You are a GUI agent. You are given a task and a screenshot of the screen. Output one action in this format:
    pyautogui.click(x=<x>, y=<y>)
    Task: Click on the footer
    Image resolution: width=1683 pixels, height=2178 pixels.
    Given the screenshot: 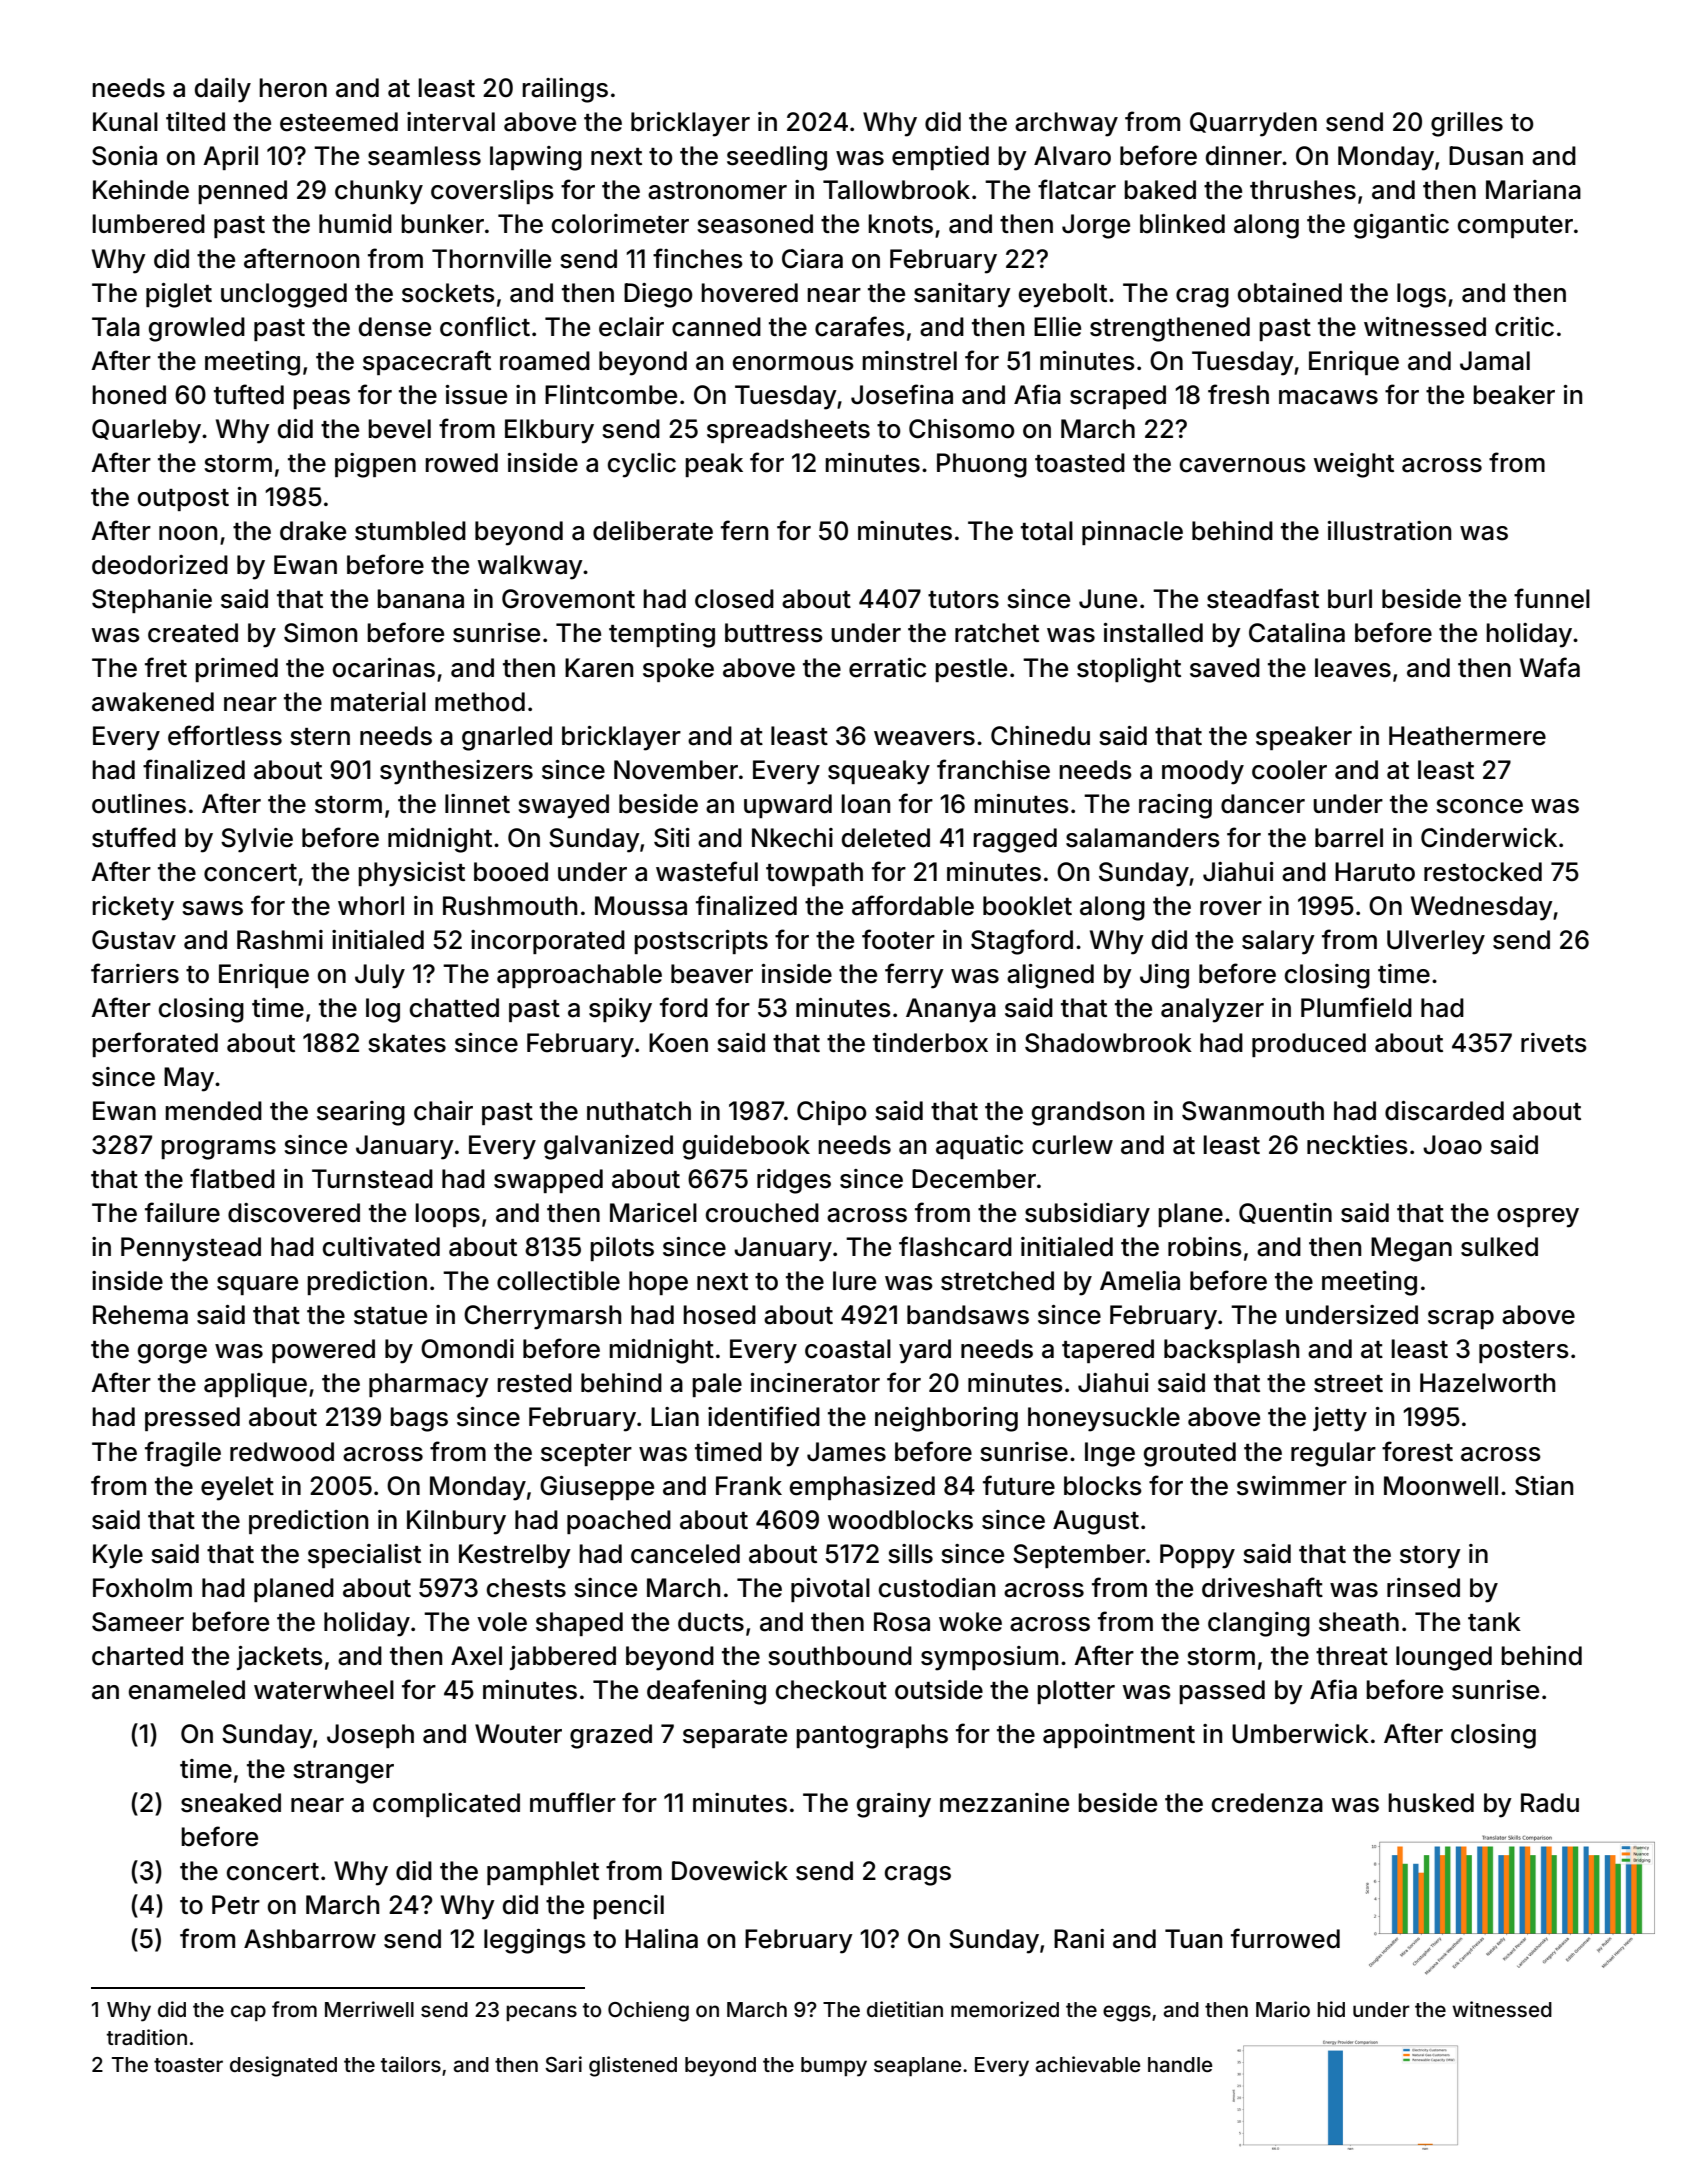 What is the action you would take?
    pyautogui.click(x=898, y=939)
